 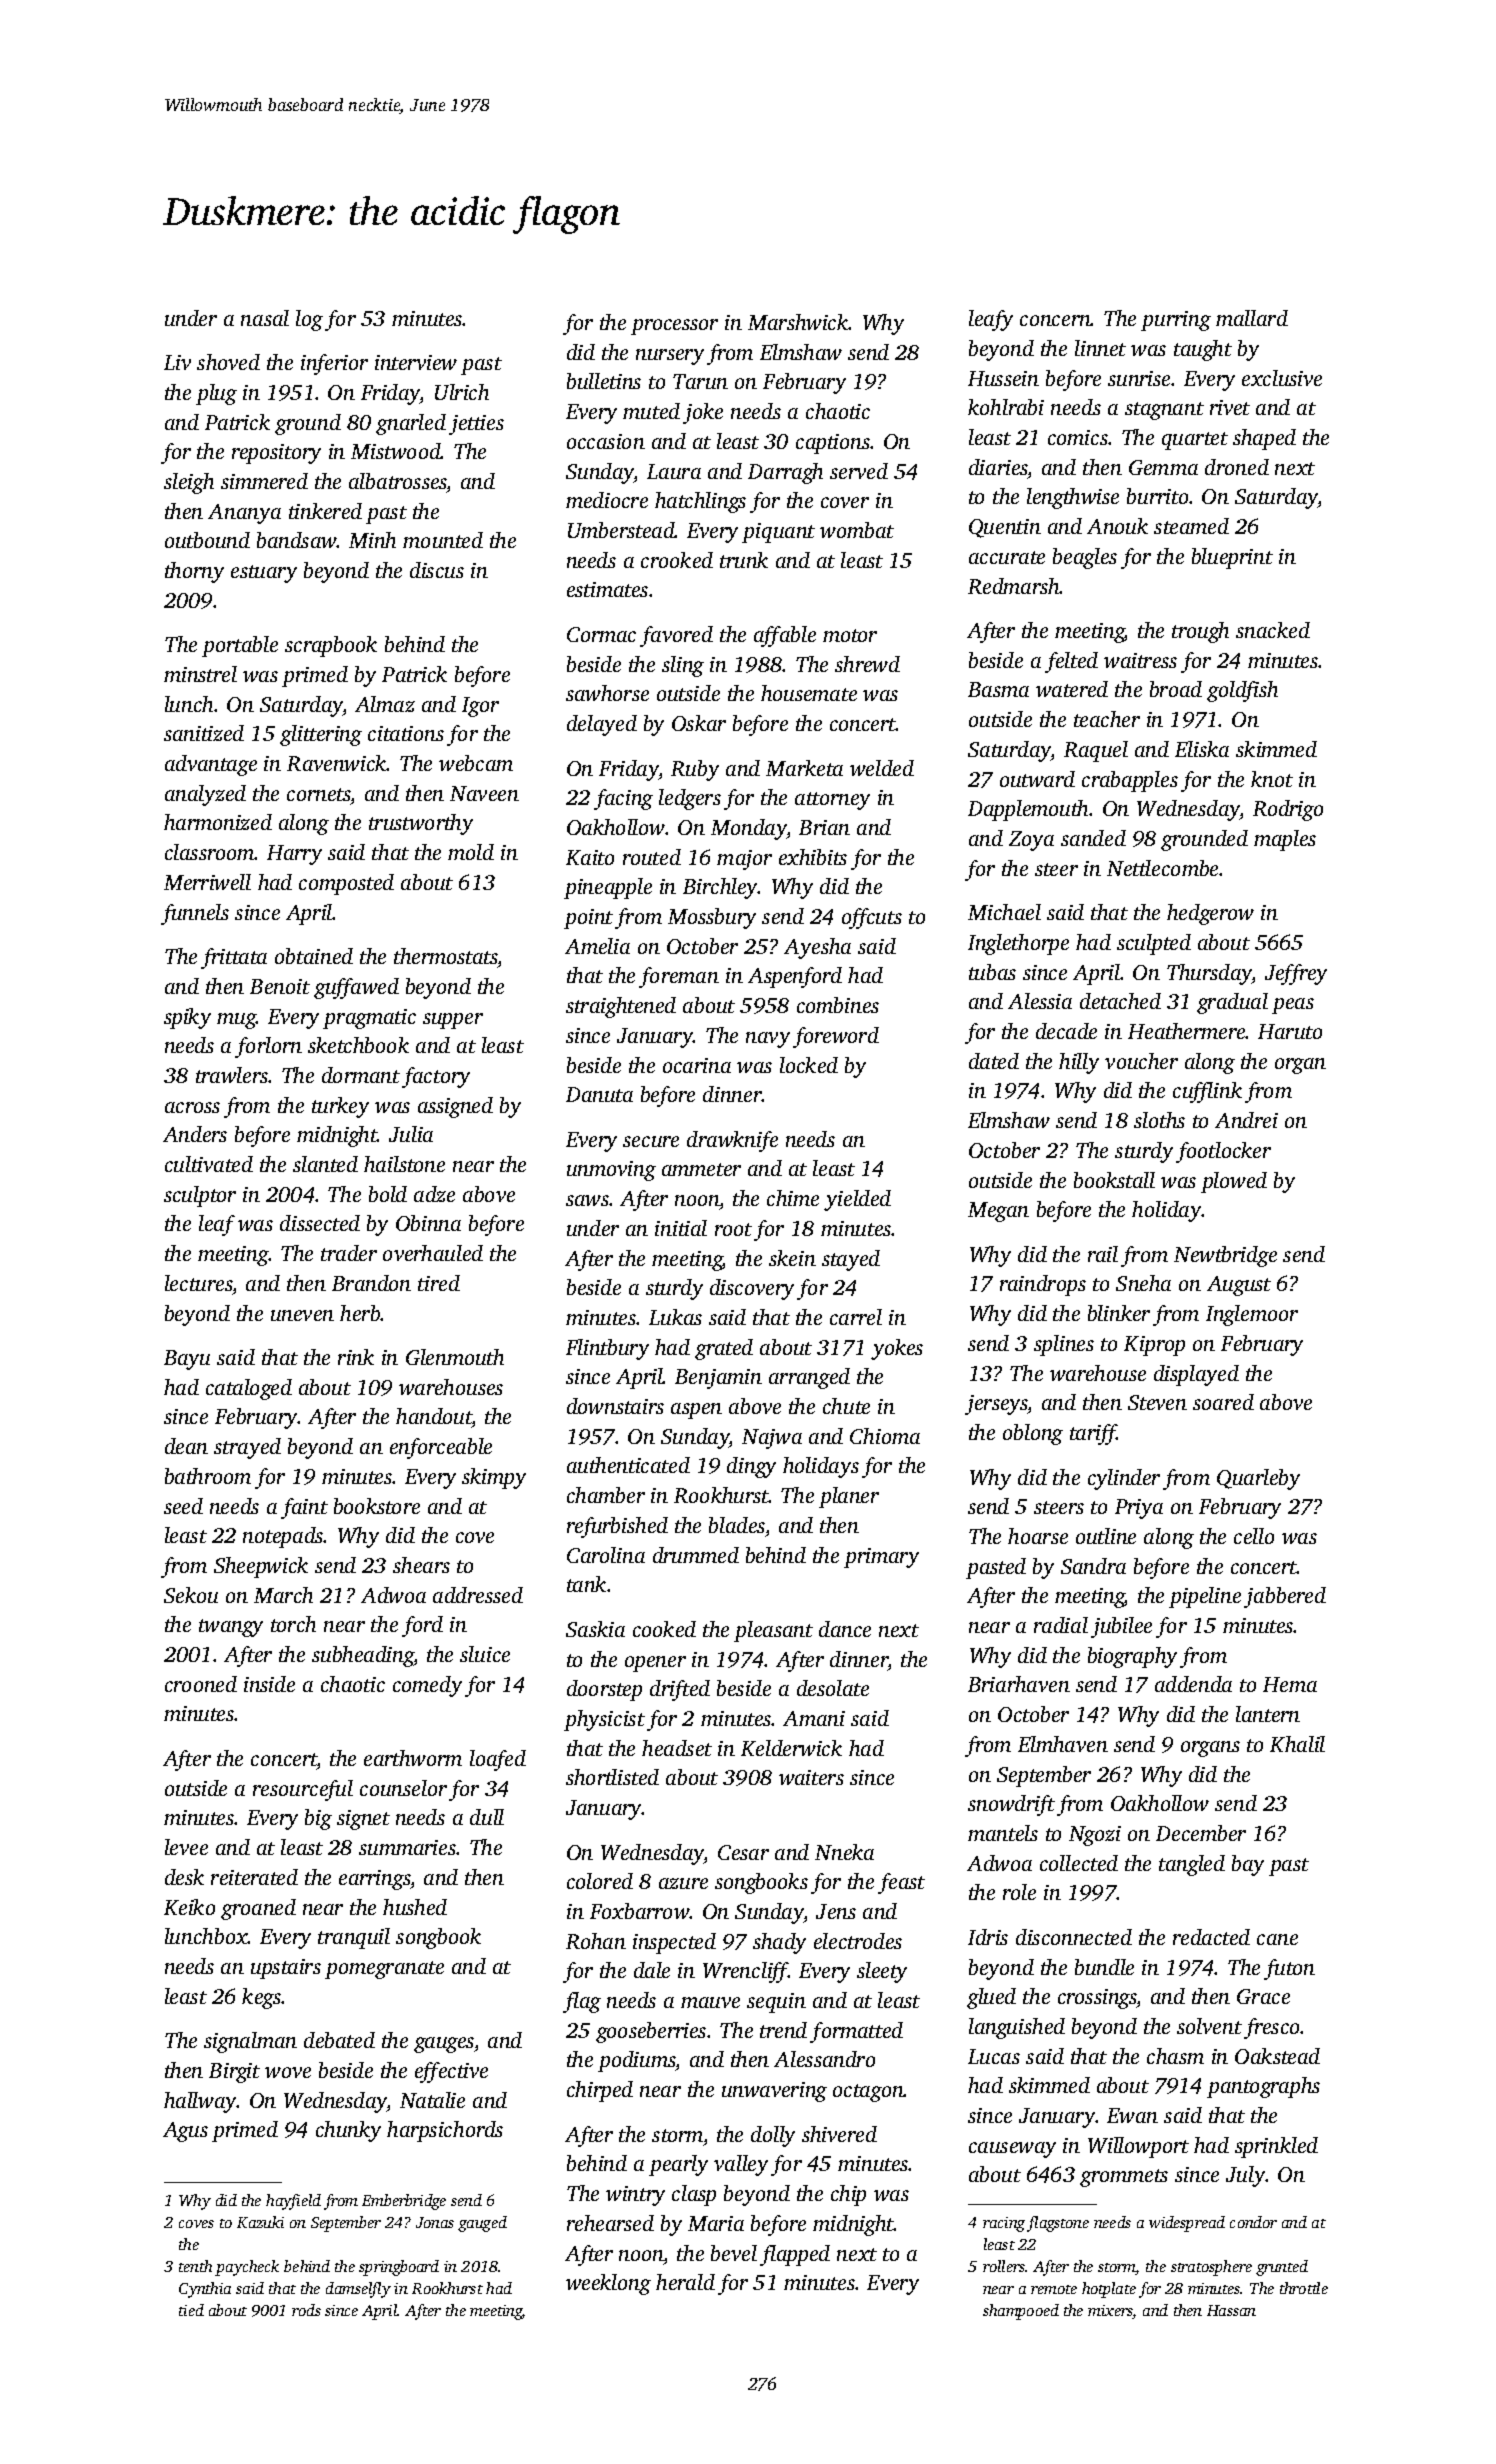 What do you see at coordinates (1038, 1536) in the document?
I see `hoarse` at bounding box center [1038, 1536].
